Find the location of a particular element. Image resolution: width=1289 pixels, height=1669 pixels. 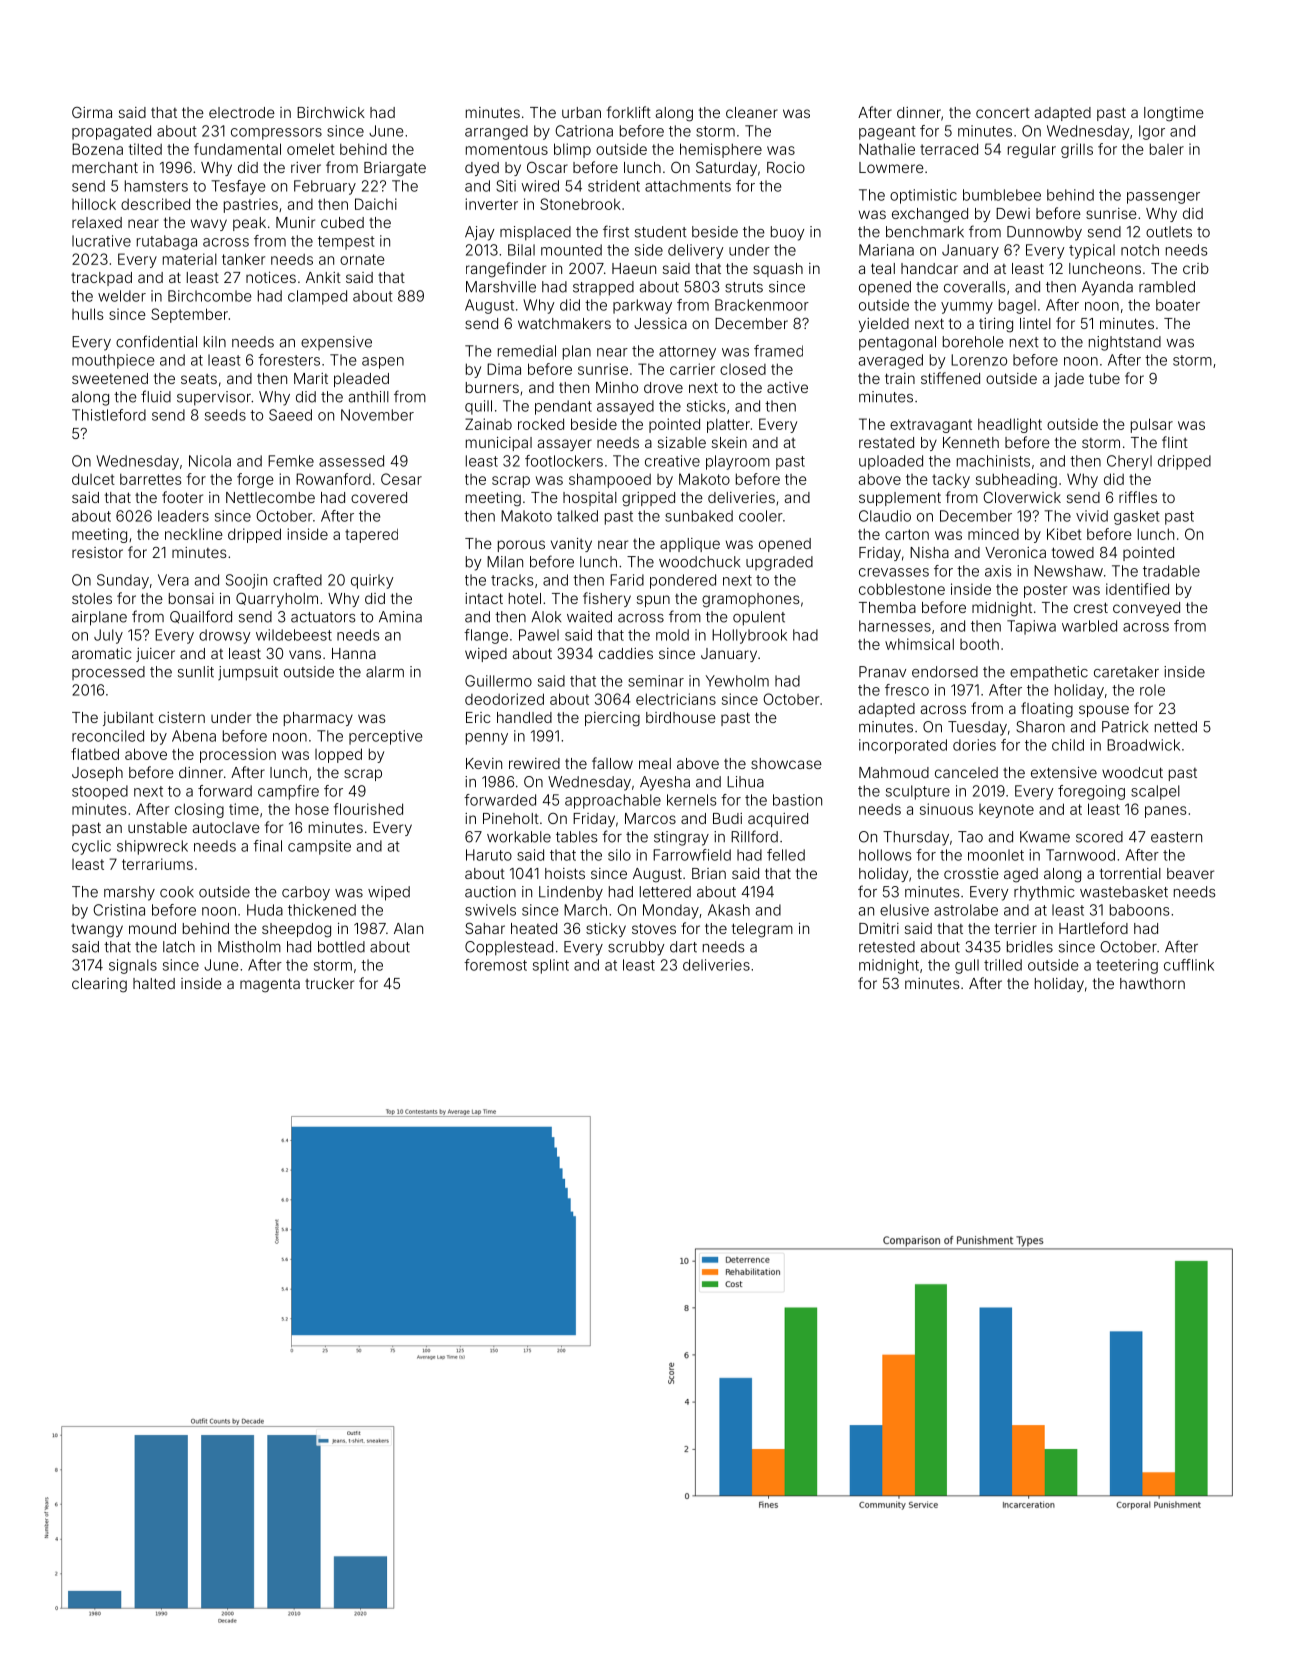

Themba is located at coordinates (887, 607).
